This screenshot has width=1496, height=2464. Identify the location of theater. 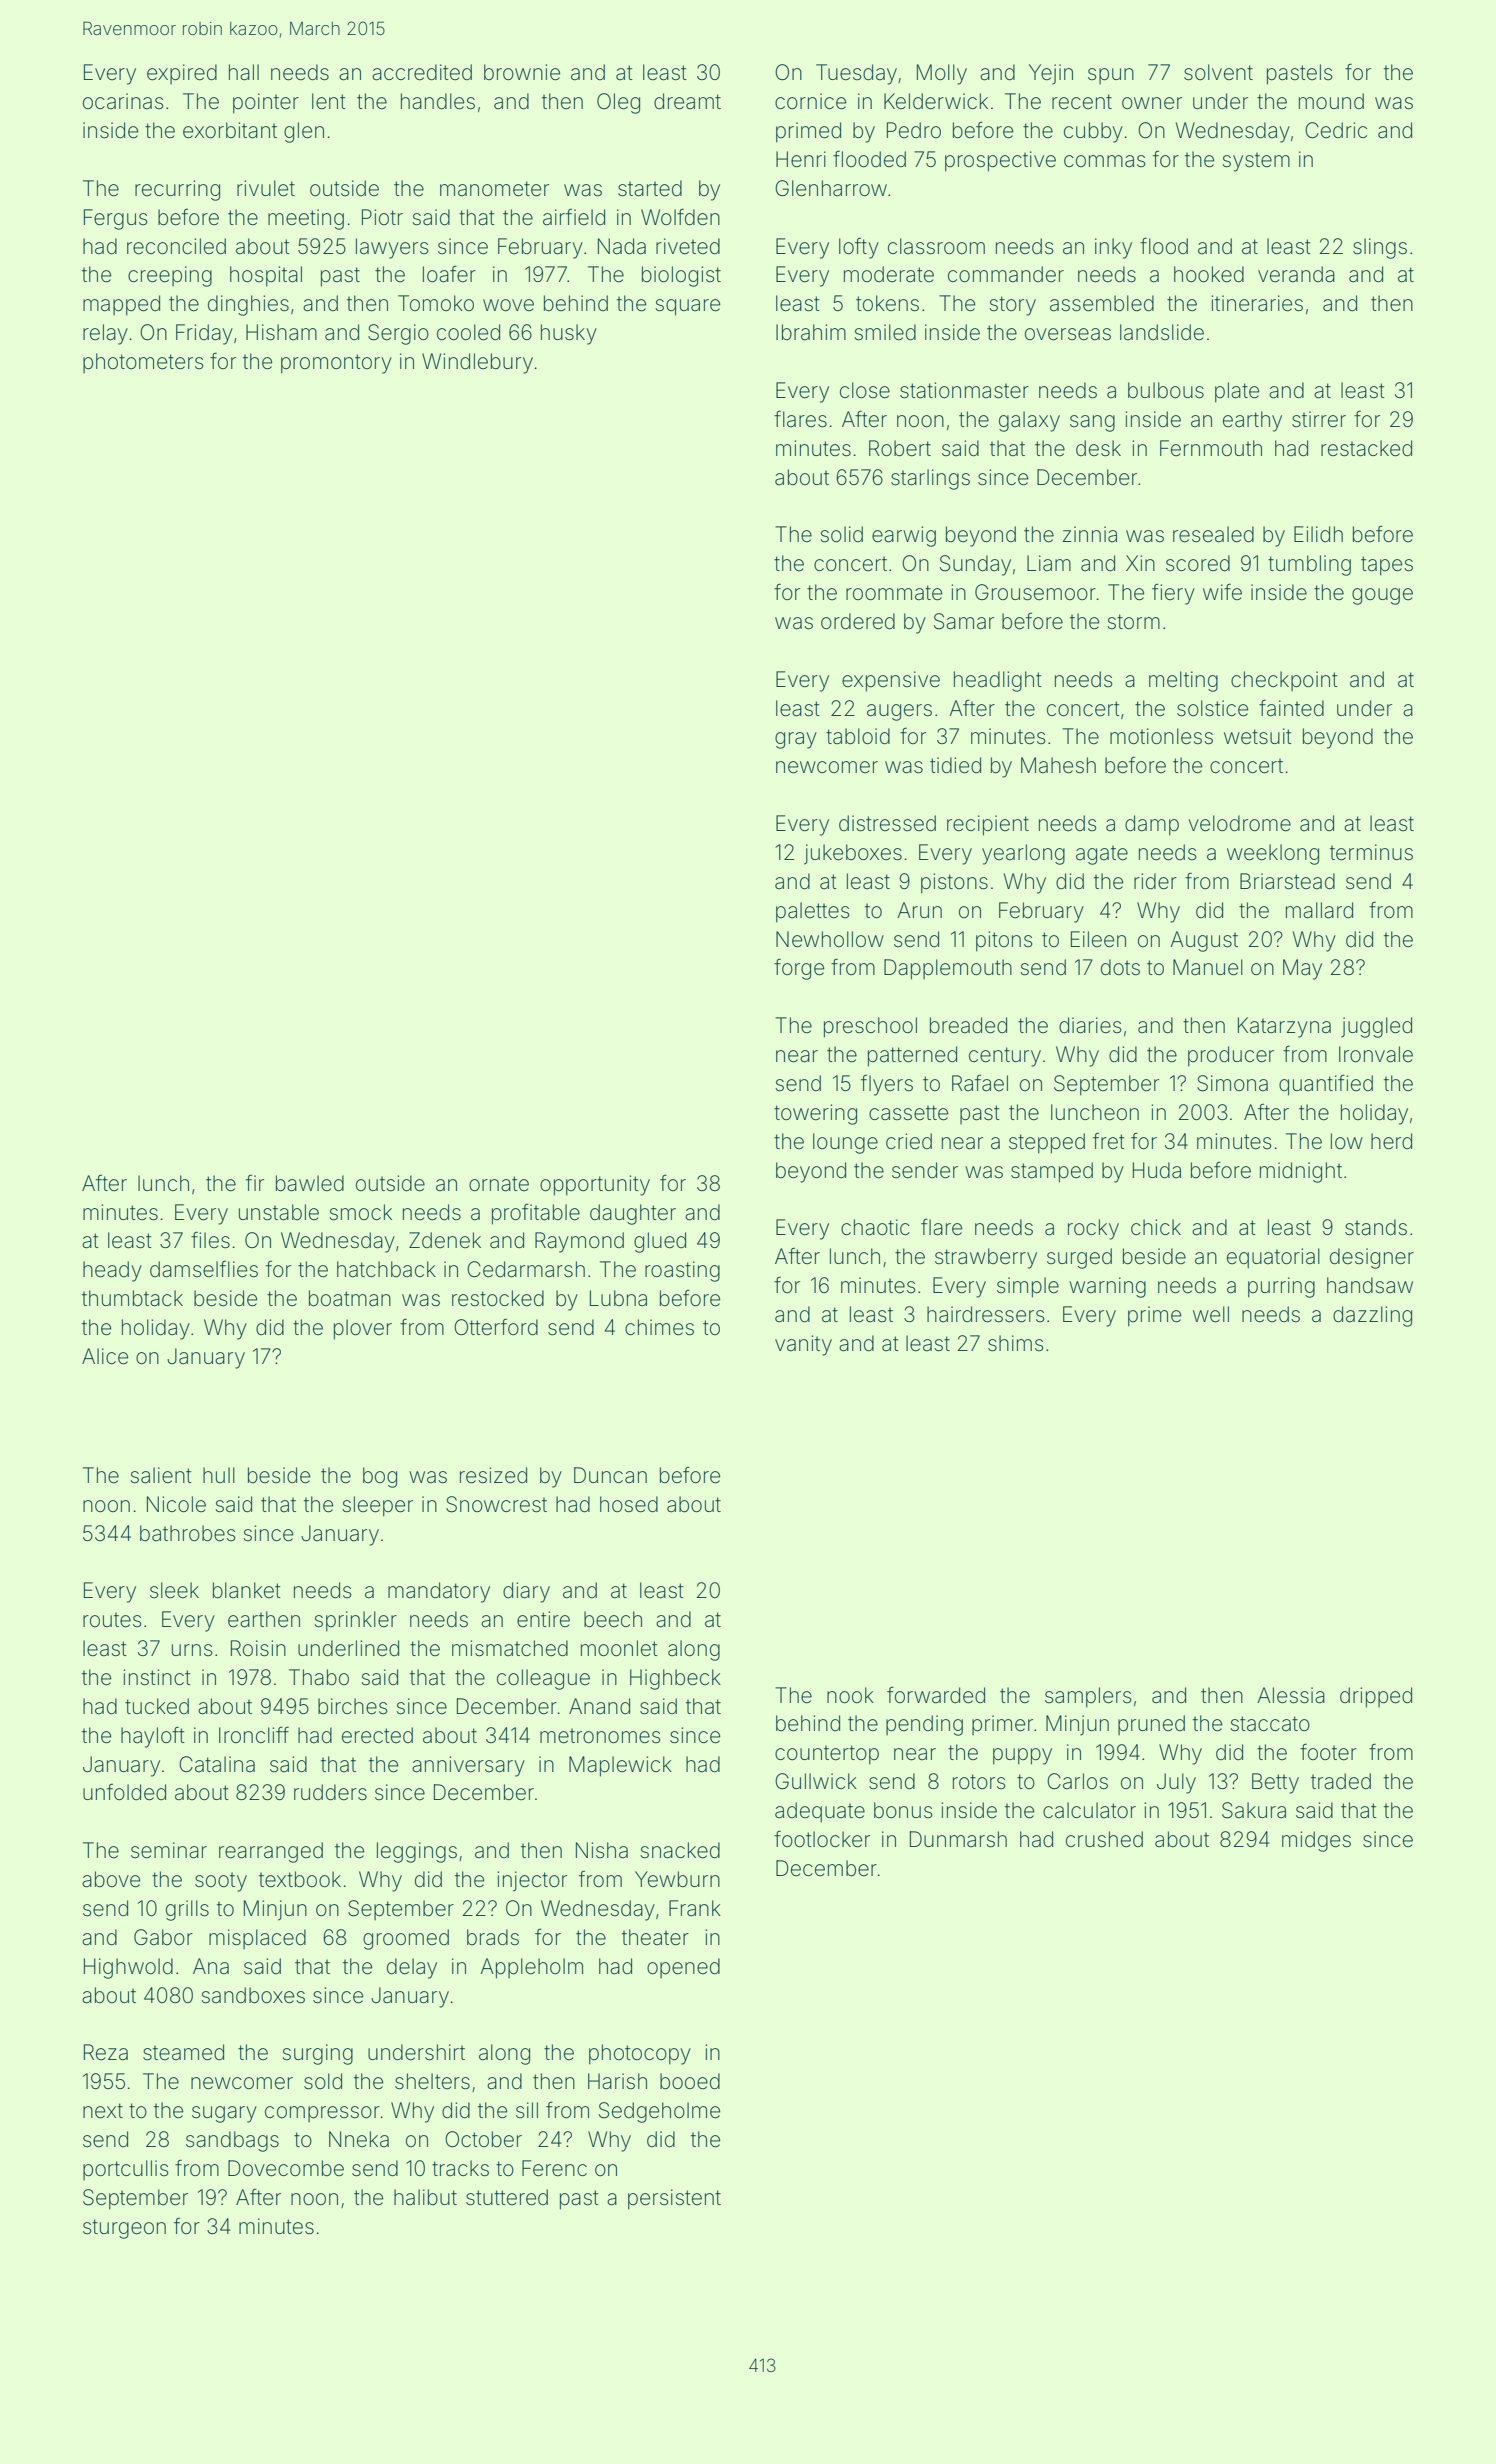
(655, 1937).
